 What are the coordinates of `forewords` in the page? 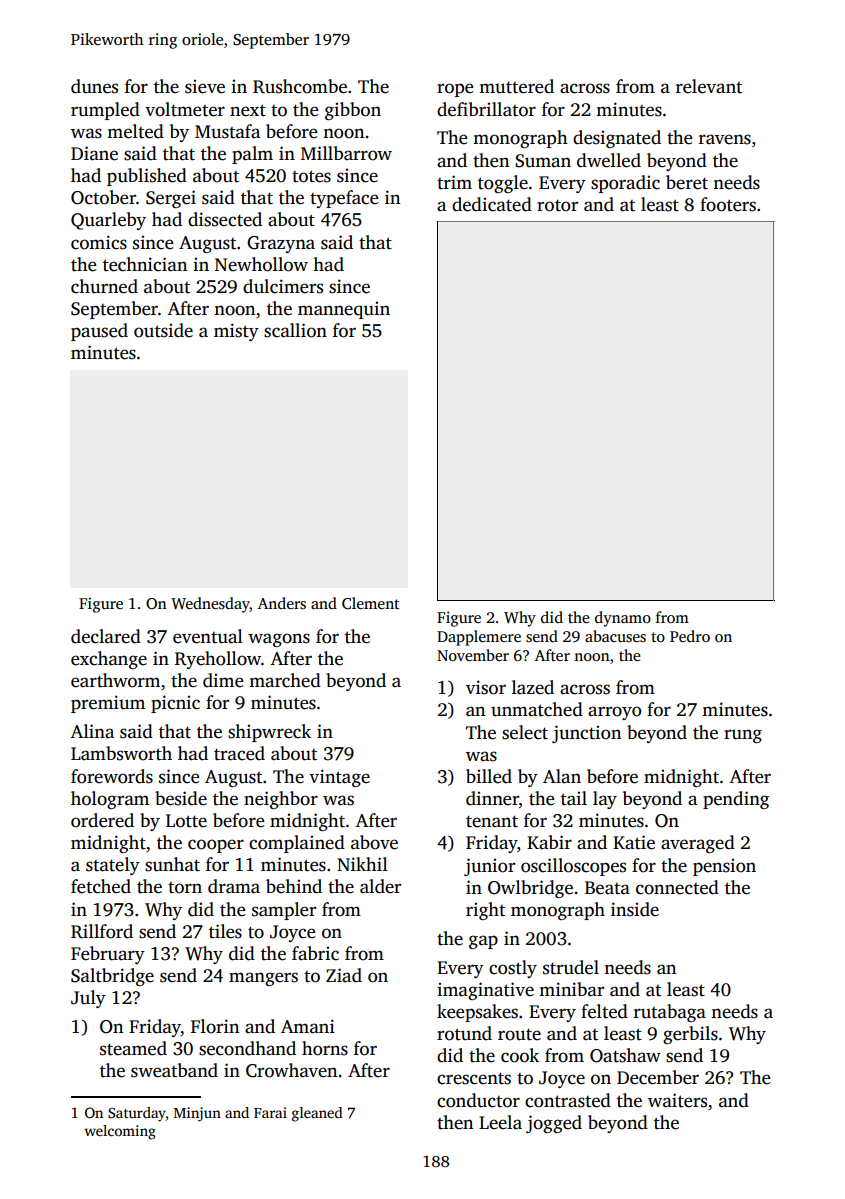 It's located at (112, 776).
